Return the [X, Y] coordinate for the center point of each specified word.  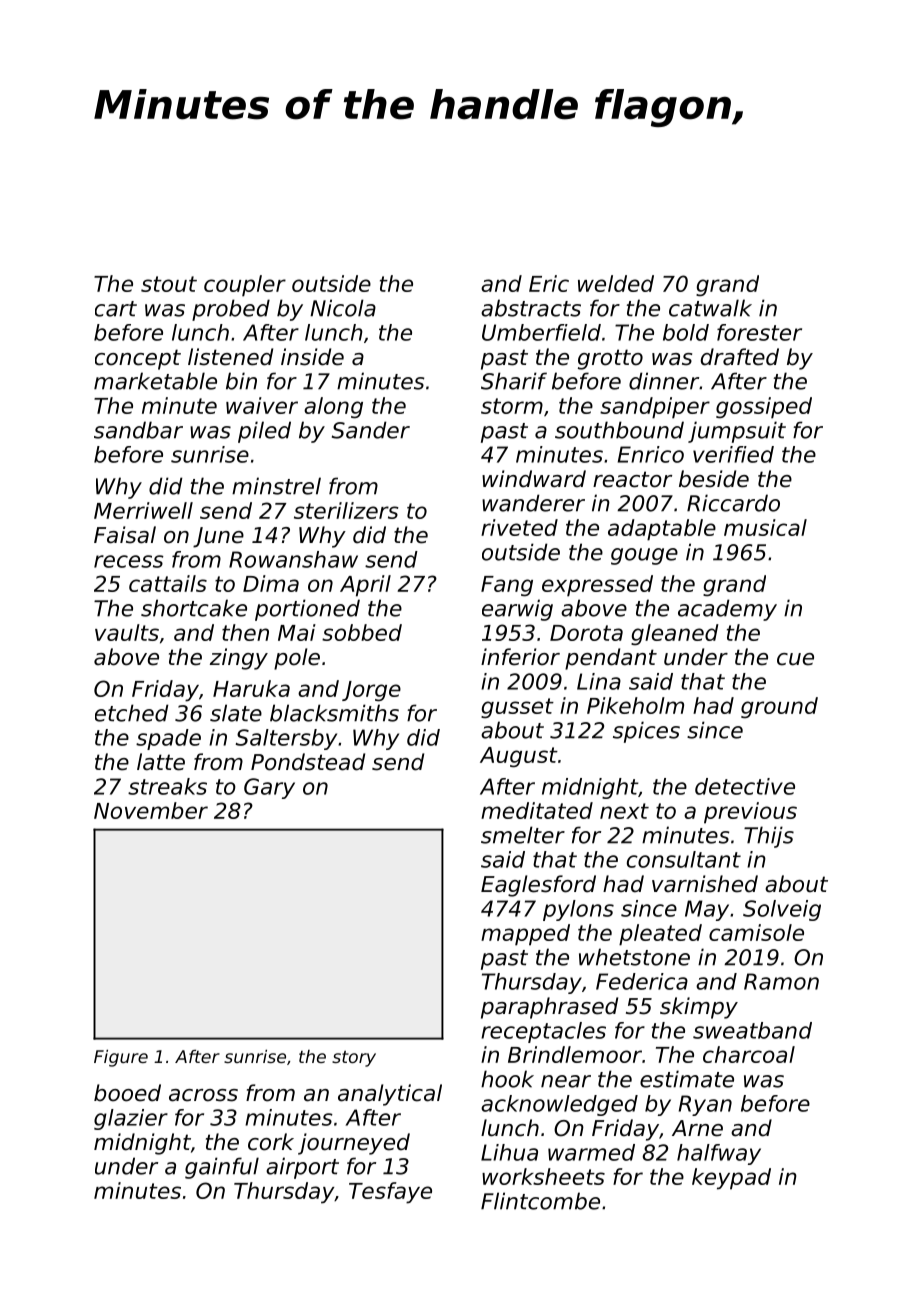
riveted [519, 527]
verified [733, 454]
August [519, 757]
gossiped [764, 408]
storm [512, 406]
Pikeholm [635, 705]
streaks [167, 786]
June [218, 537]
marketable [155, 381]
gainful [222, 1168]
